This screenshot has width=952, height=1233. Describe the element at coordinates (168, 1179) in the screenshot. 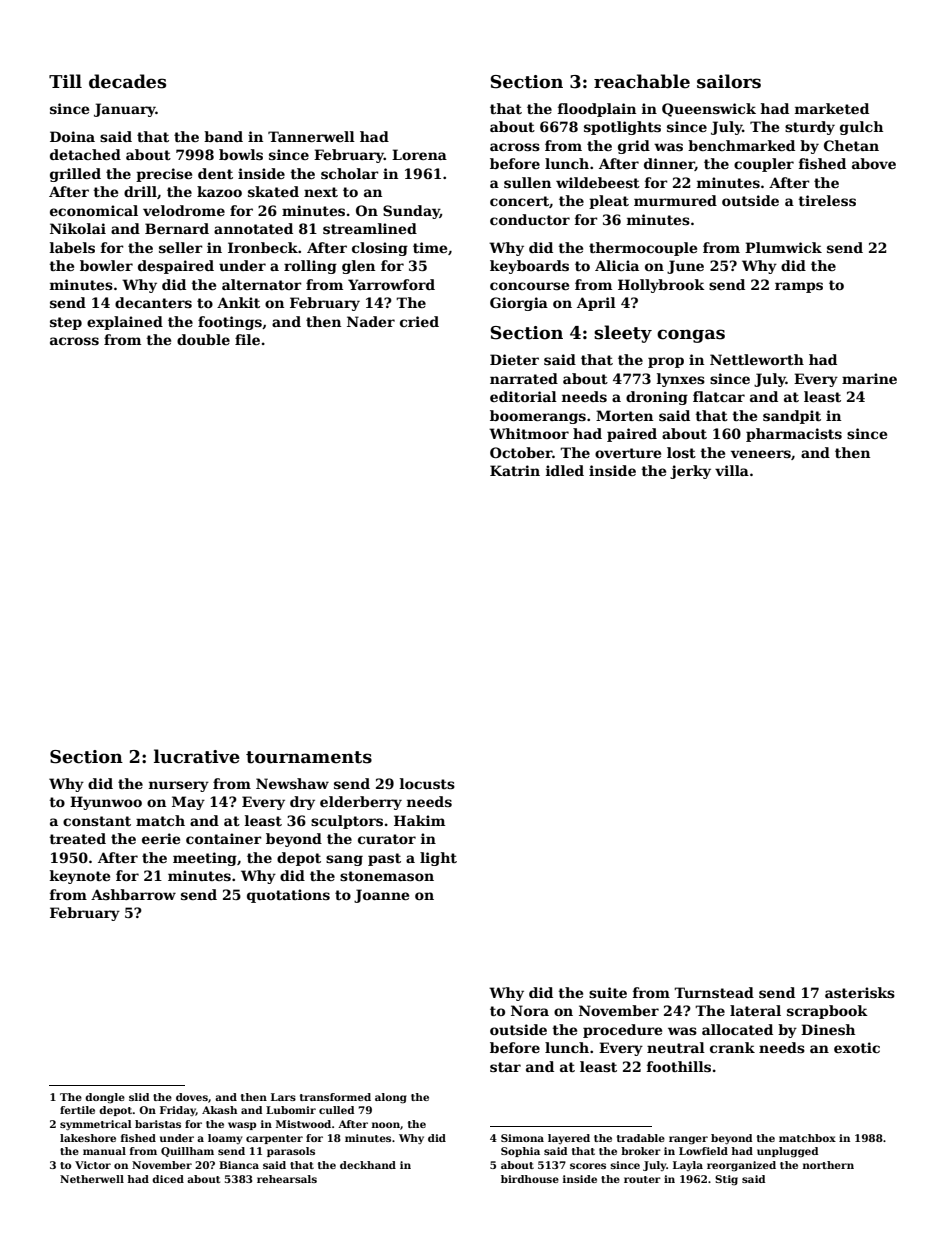

I see `diced` at that location.
